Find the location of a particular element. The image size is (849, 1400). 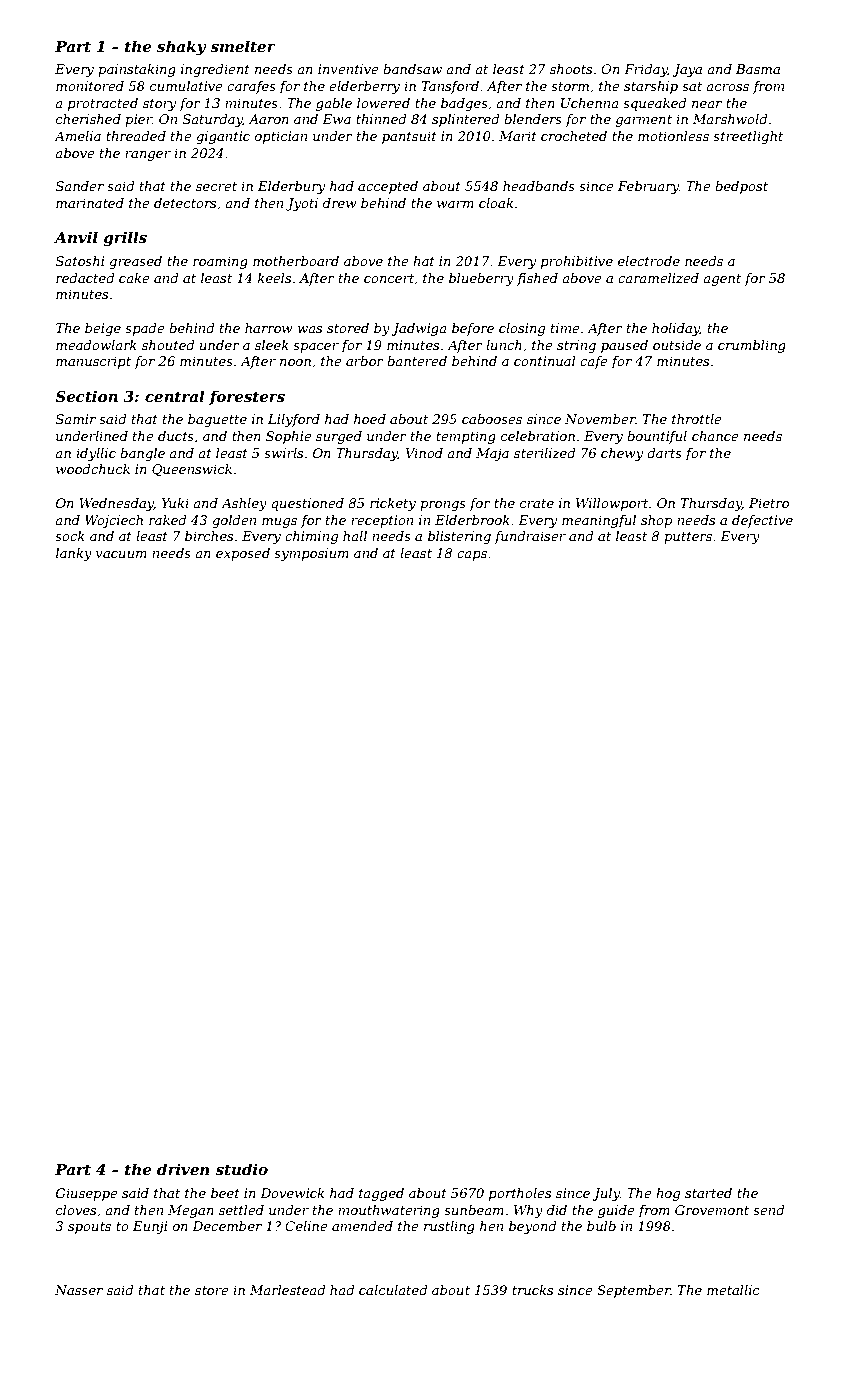

blenders is located at coordinates (533, 119).
